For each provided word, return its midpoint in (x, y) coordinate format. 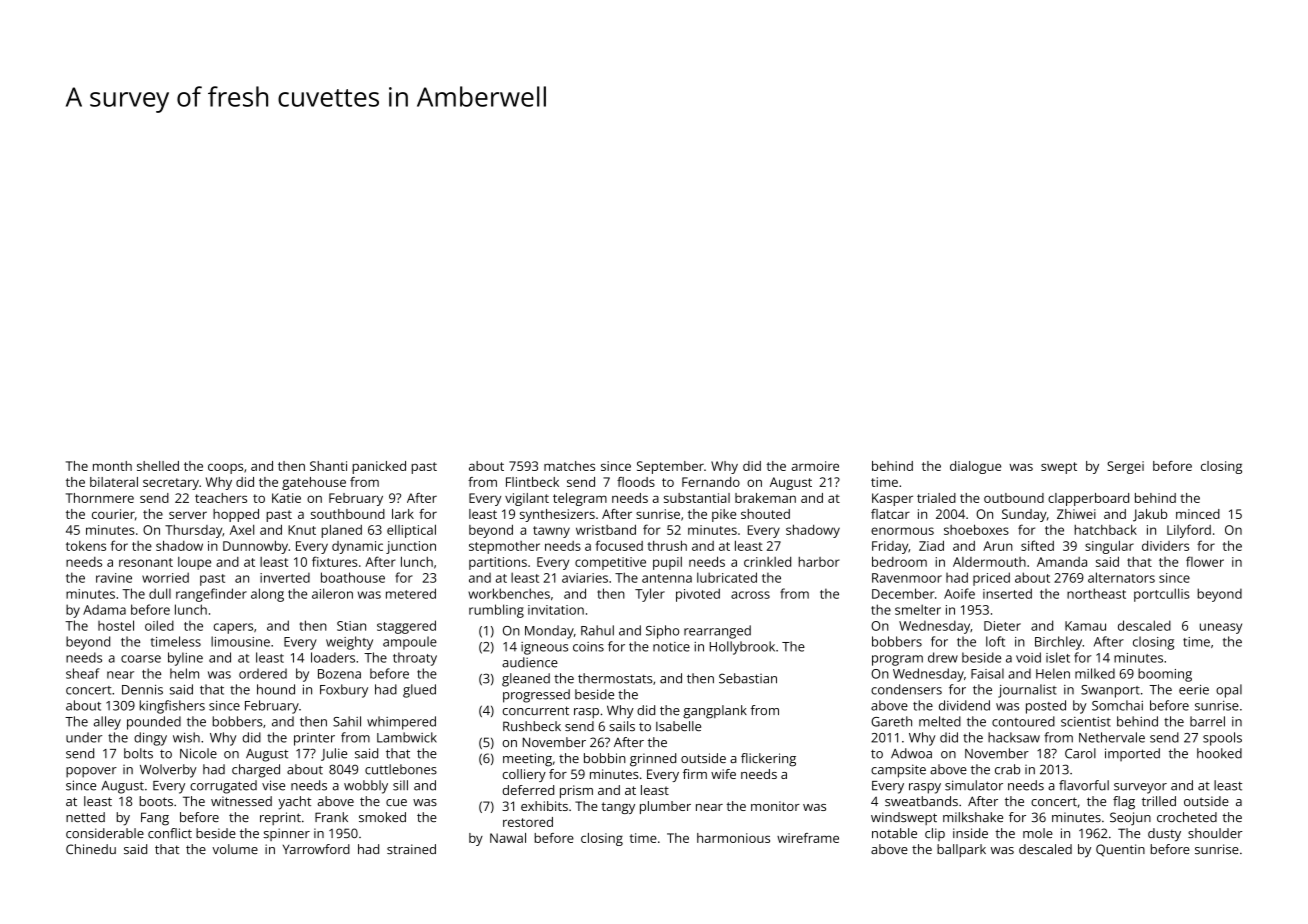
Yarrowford (316, 849)
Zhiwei (1076, 514)
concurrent (536, 710)
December (903, 593)
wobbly (366, 787)
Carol (1080, 753)
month (112, 466)
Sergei (1125, 467)
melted (940, 721)
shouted (765, 514)
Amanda (1062, 562)
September (670, 467)
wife (723, 774)
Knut (302, 530)
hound (276, 689)
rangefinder (211, 595)
